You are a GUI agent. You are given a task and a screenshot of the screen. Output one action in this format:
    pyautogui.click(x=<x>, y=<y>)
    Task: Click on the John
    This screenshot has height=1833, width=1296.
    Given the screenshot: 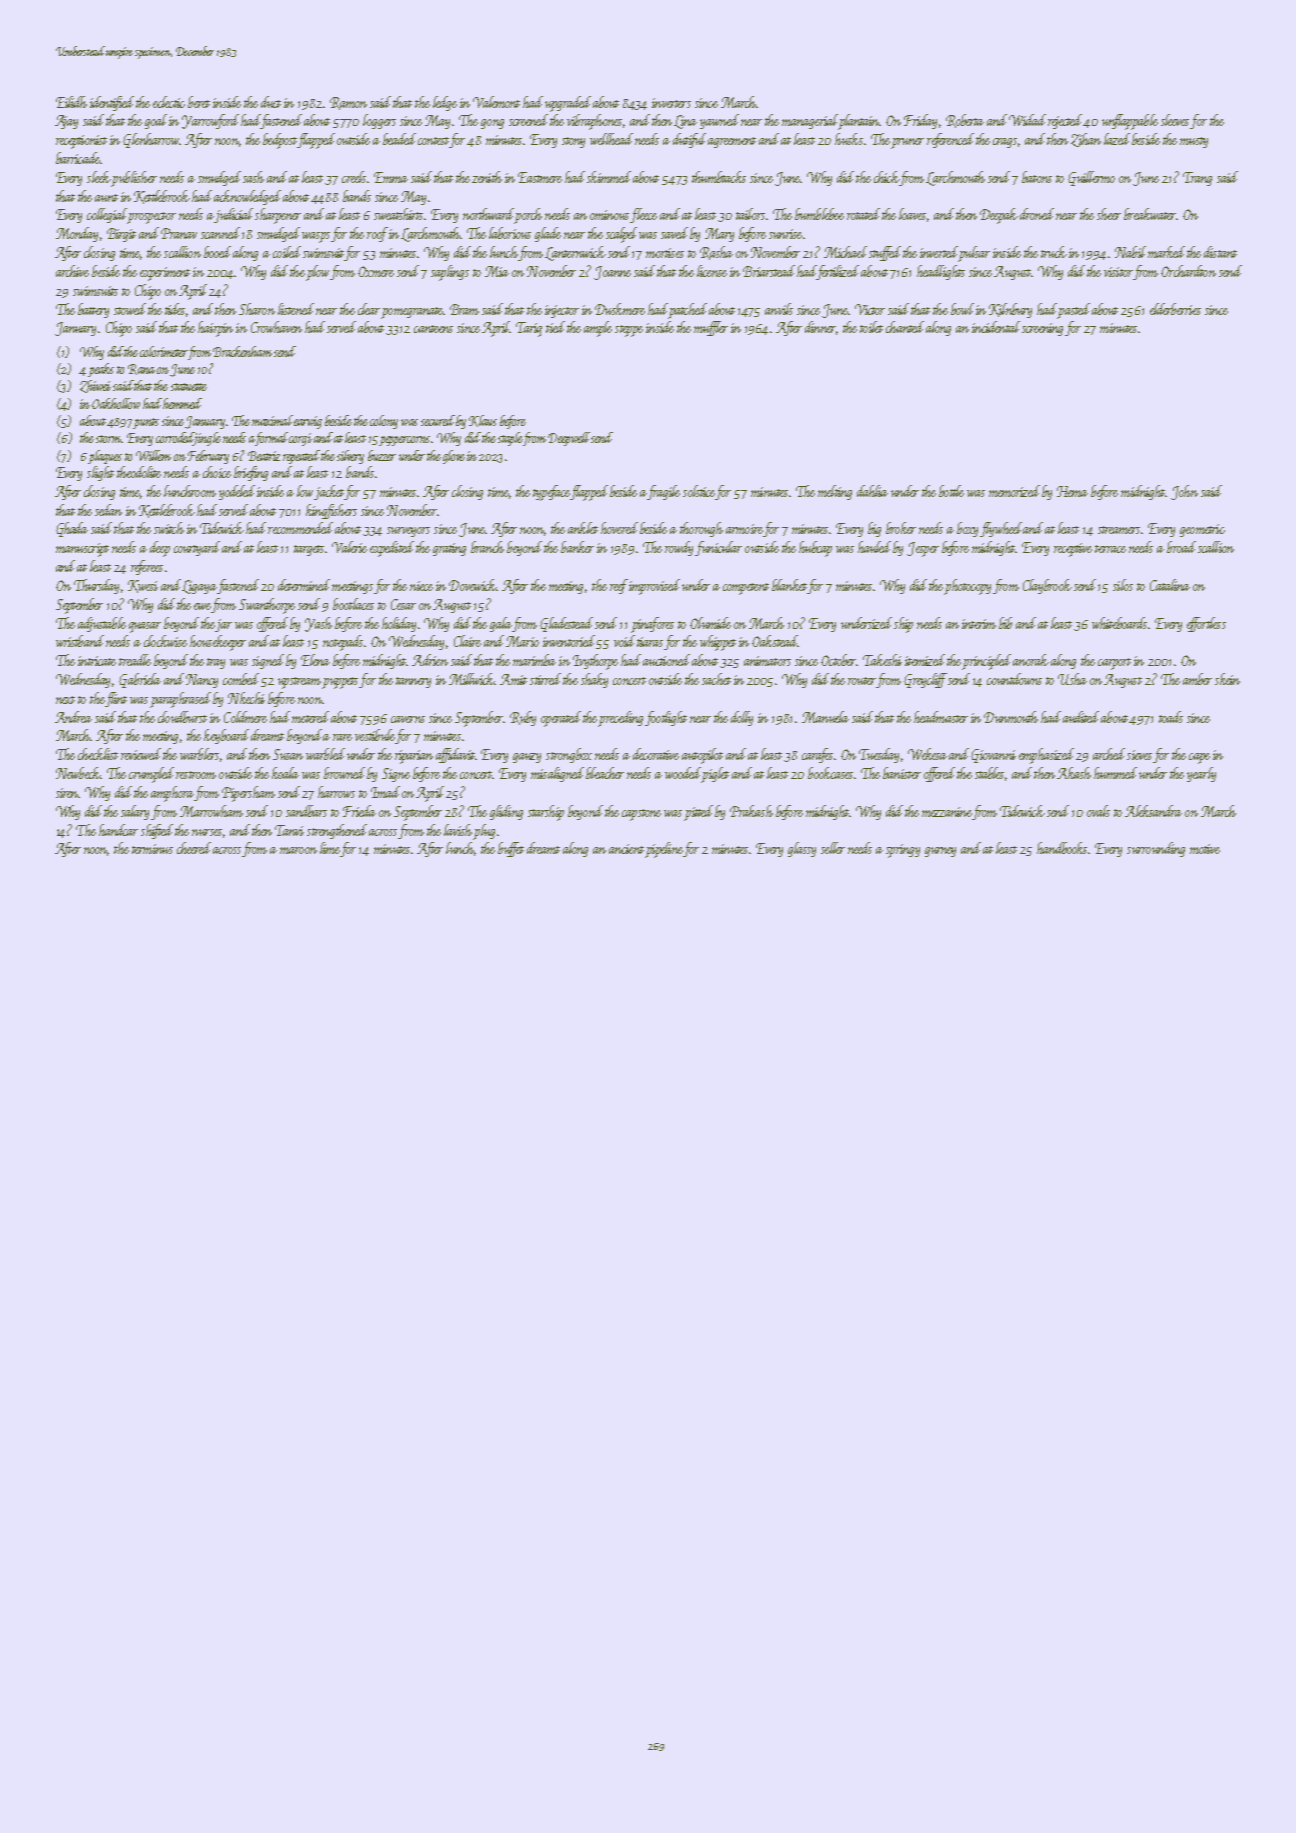 What is the action you would take?
    pyautogui.click(x=1184, y=492)
